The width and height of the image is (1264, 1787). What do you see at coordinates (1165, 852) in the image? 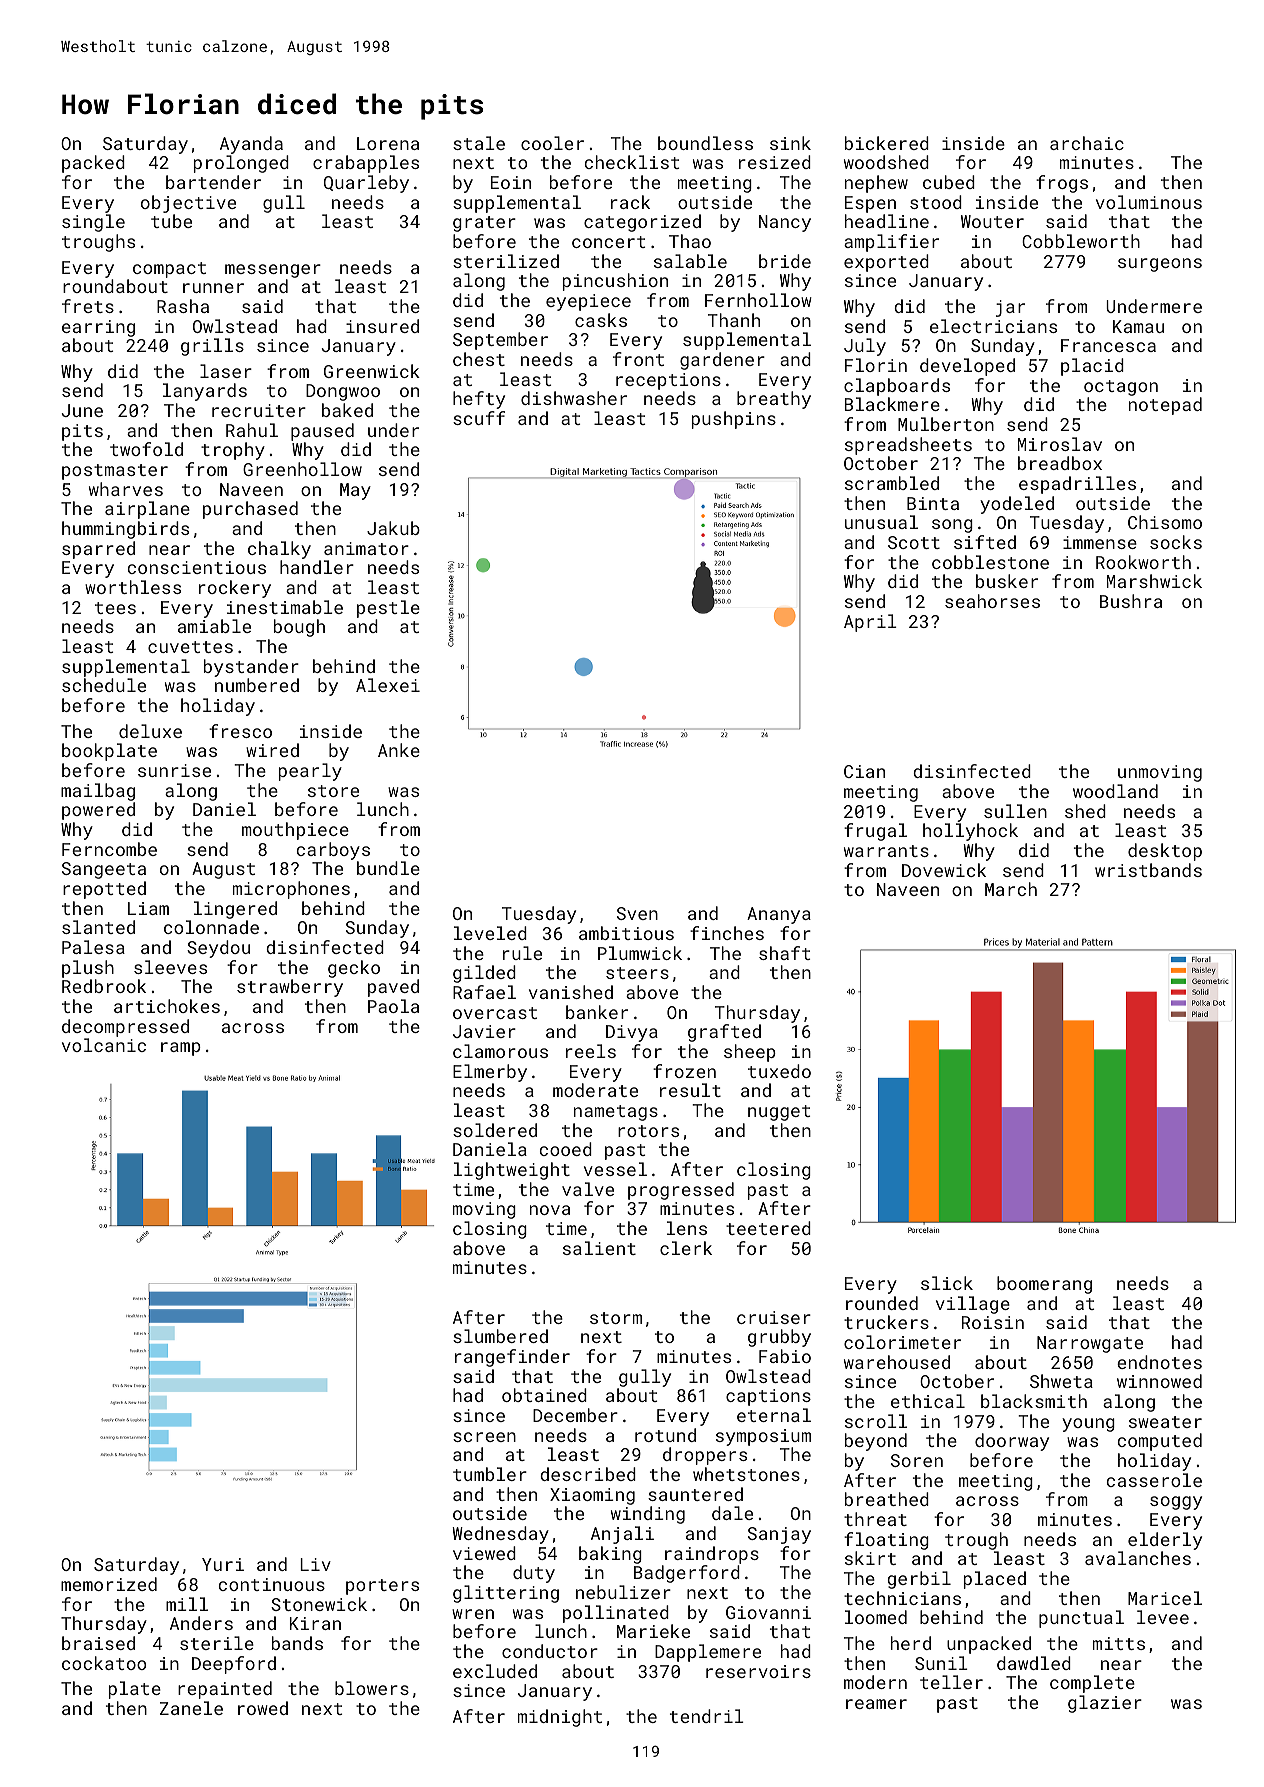
I see `desktop` at bounding box center [1165, 852].
